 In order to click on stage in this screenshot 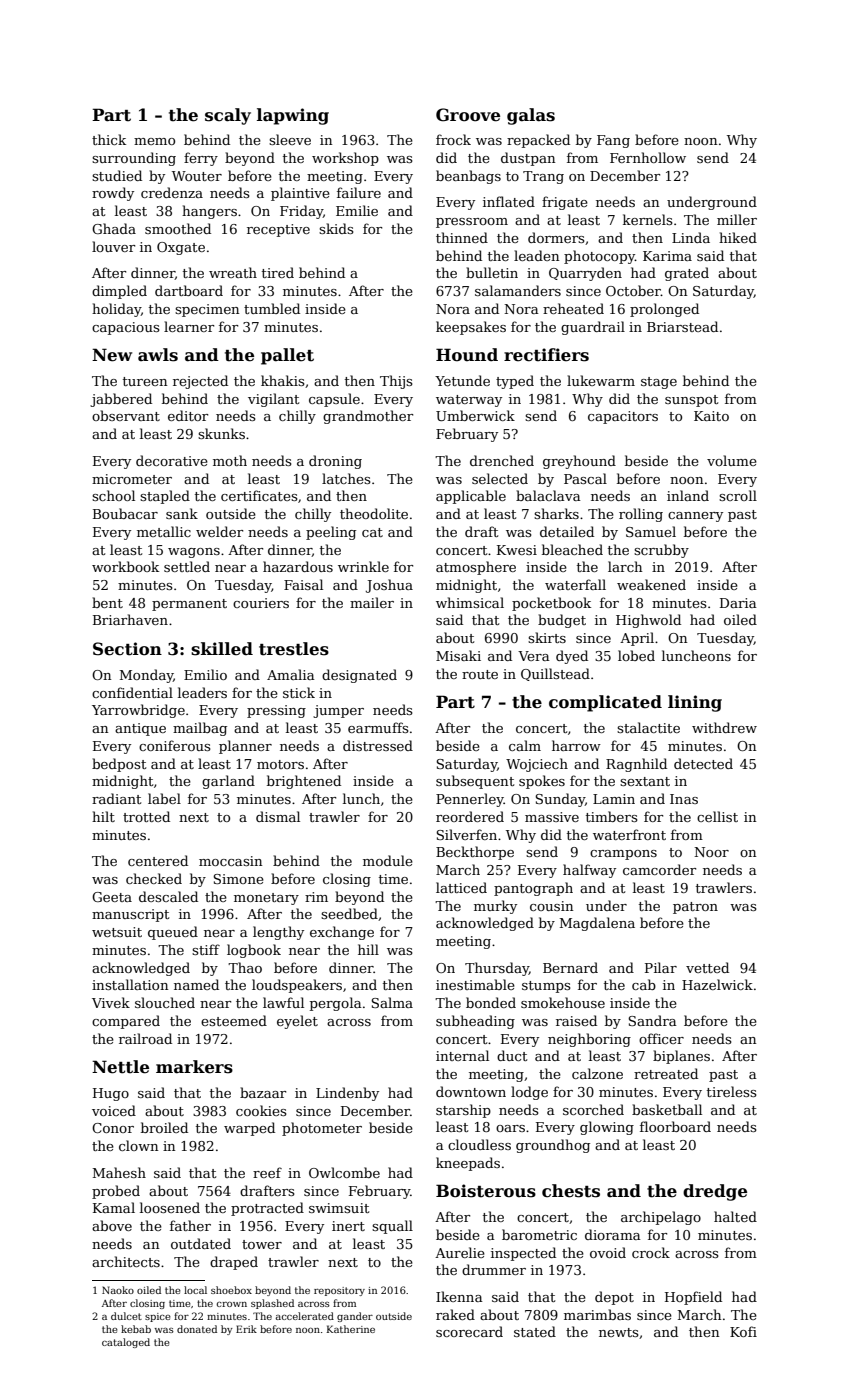, I will do `click(659, 383)`.
